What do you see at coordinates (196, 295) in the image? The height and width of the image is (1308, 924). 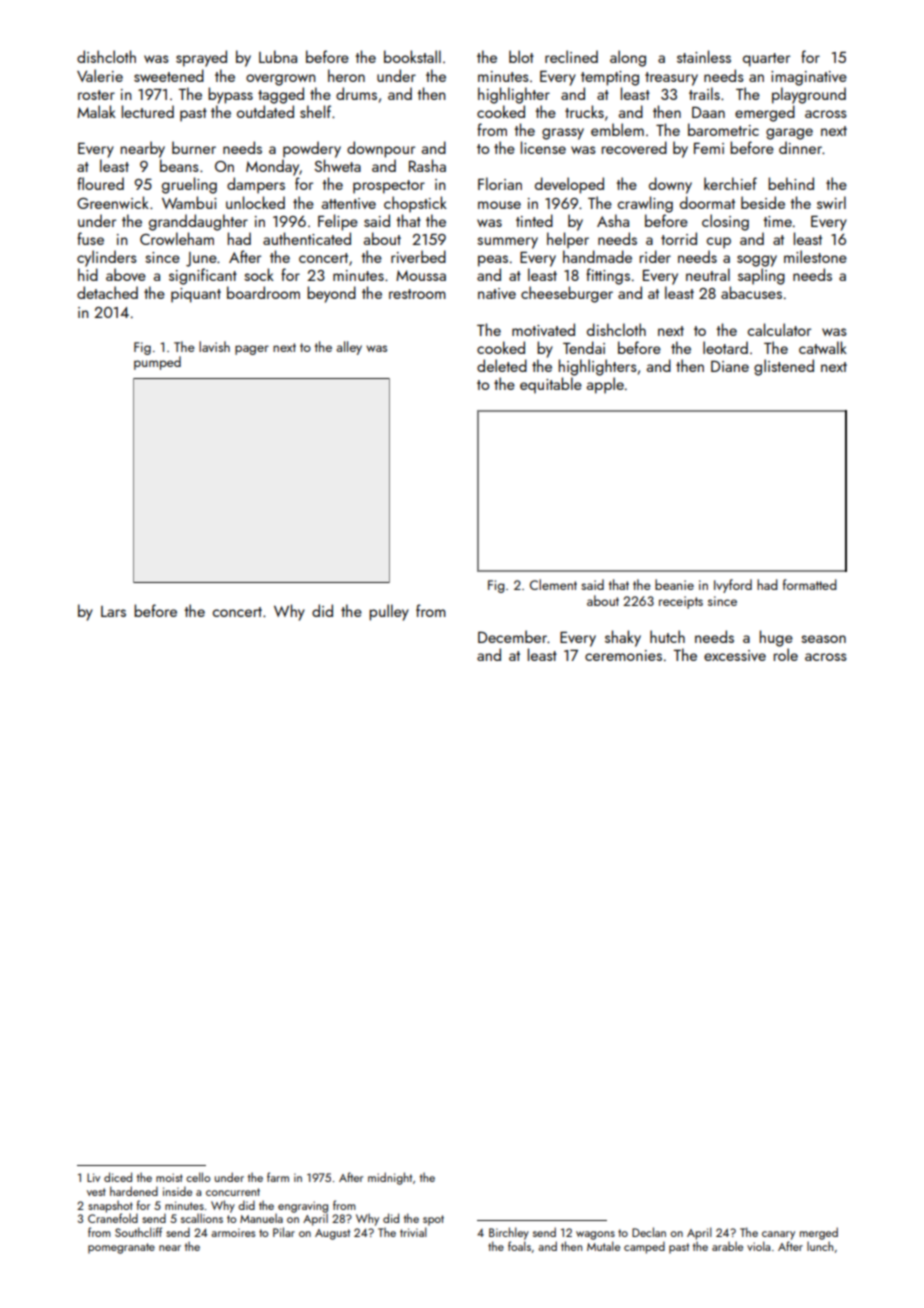 I see `piquant` at bounding box center [196, 295].
